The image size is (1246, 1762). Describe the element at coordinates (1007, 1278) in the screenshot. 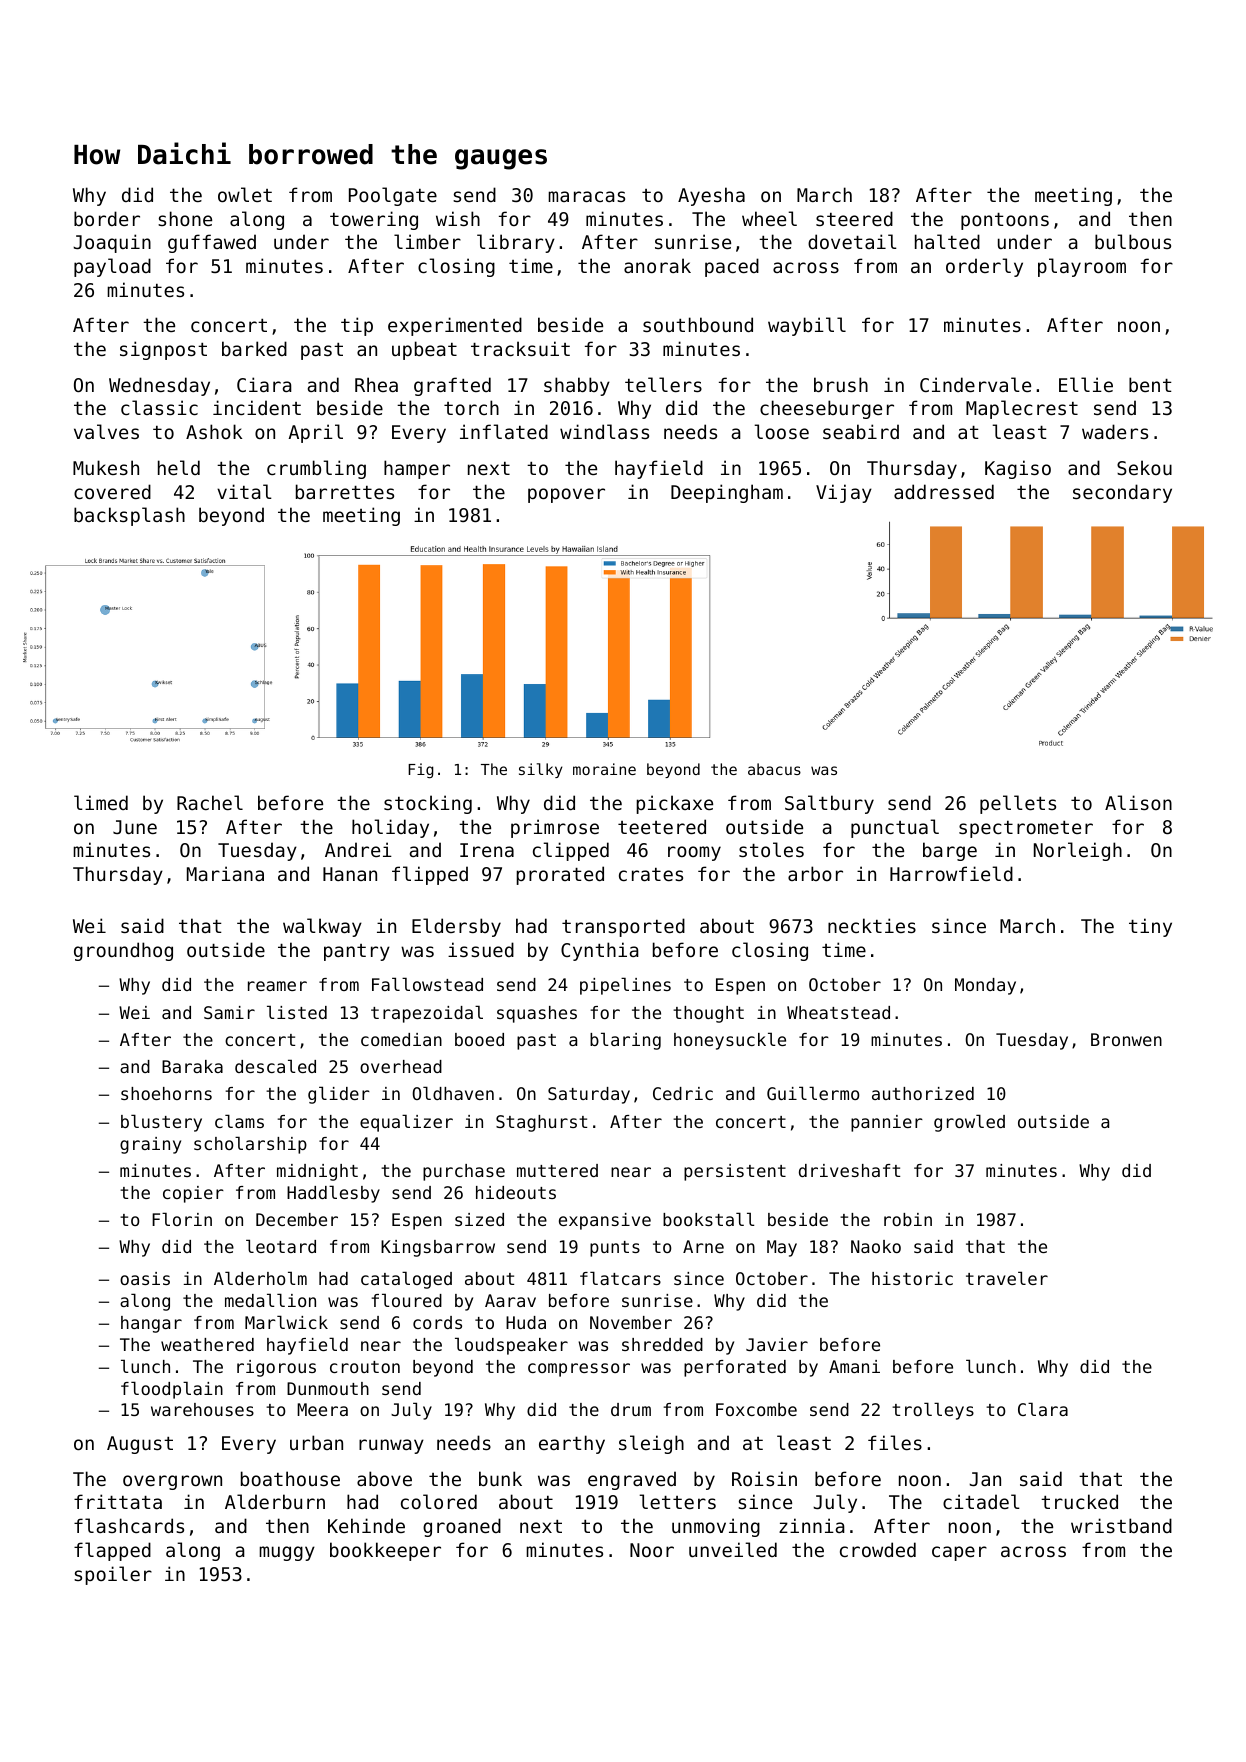

I see `traveler` at that location.
